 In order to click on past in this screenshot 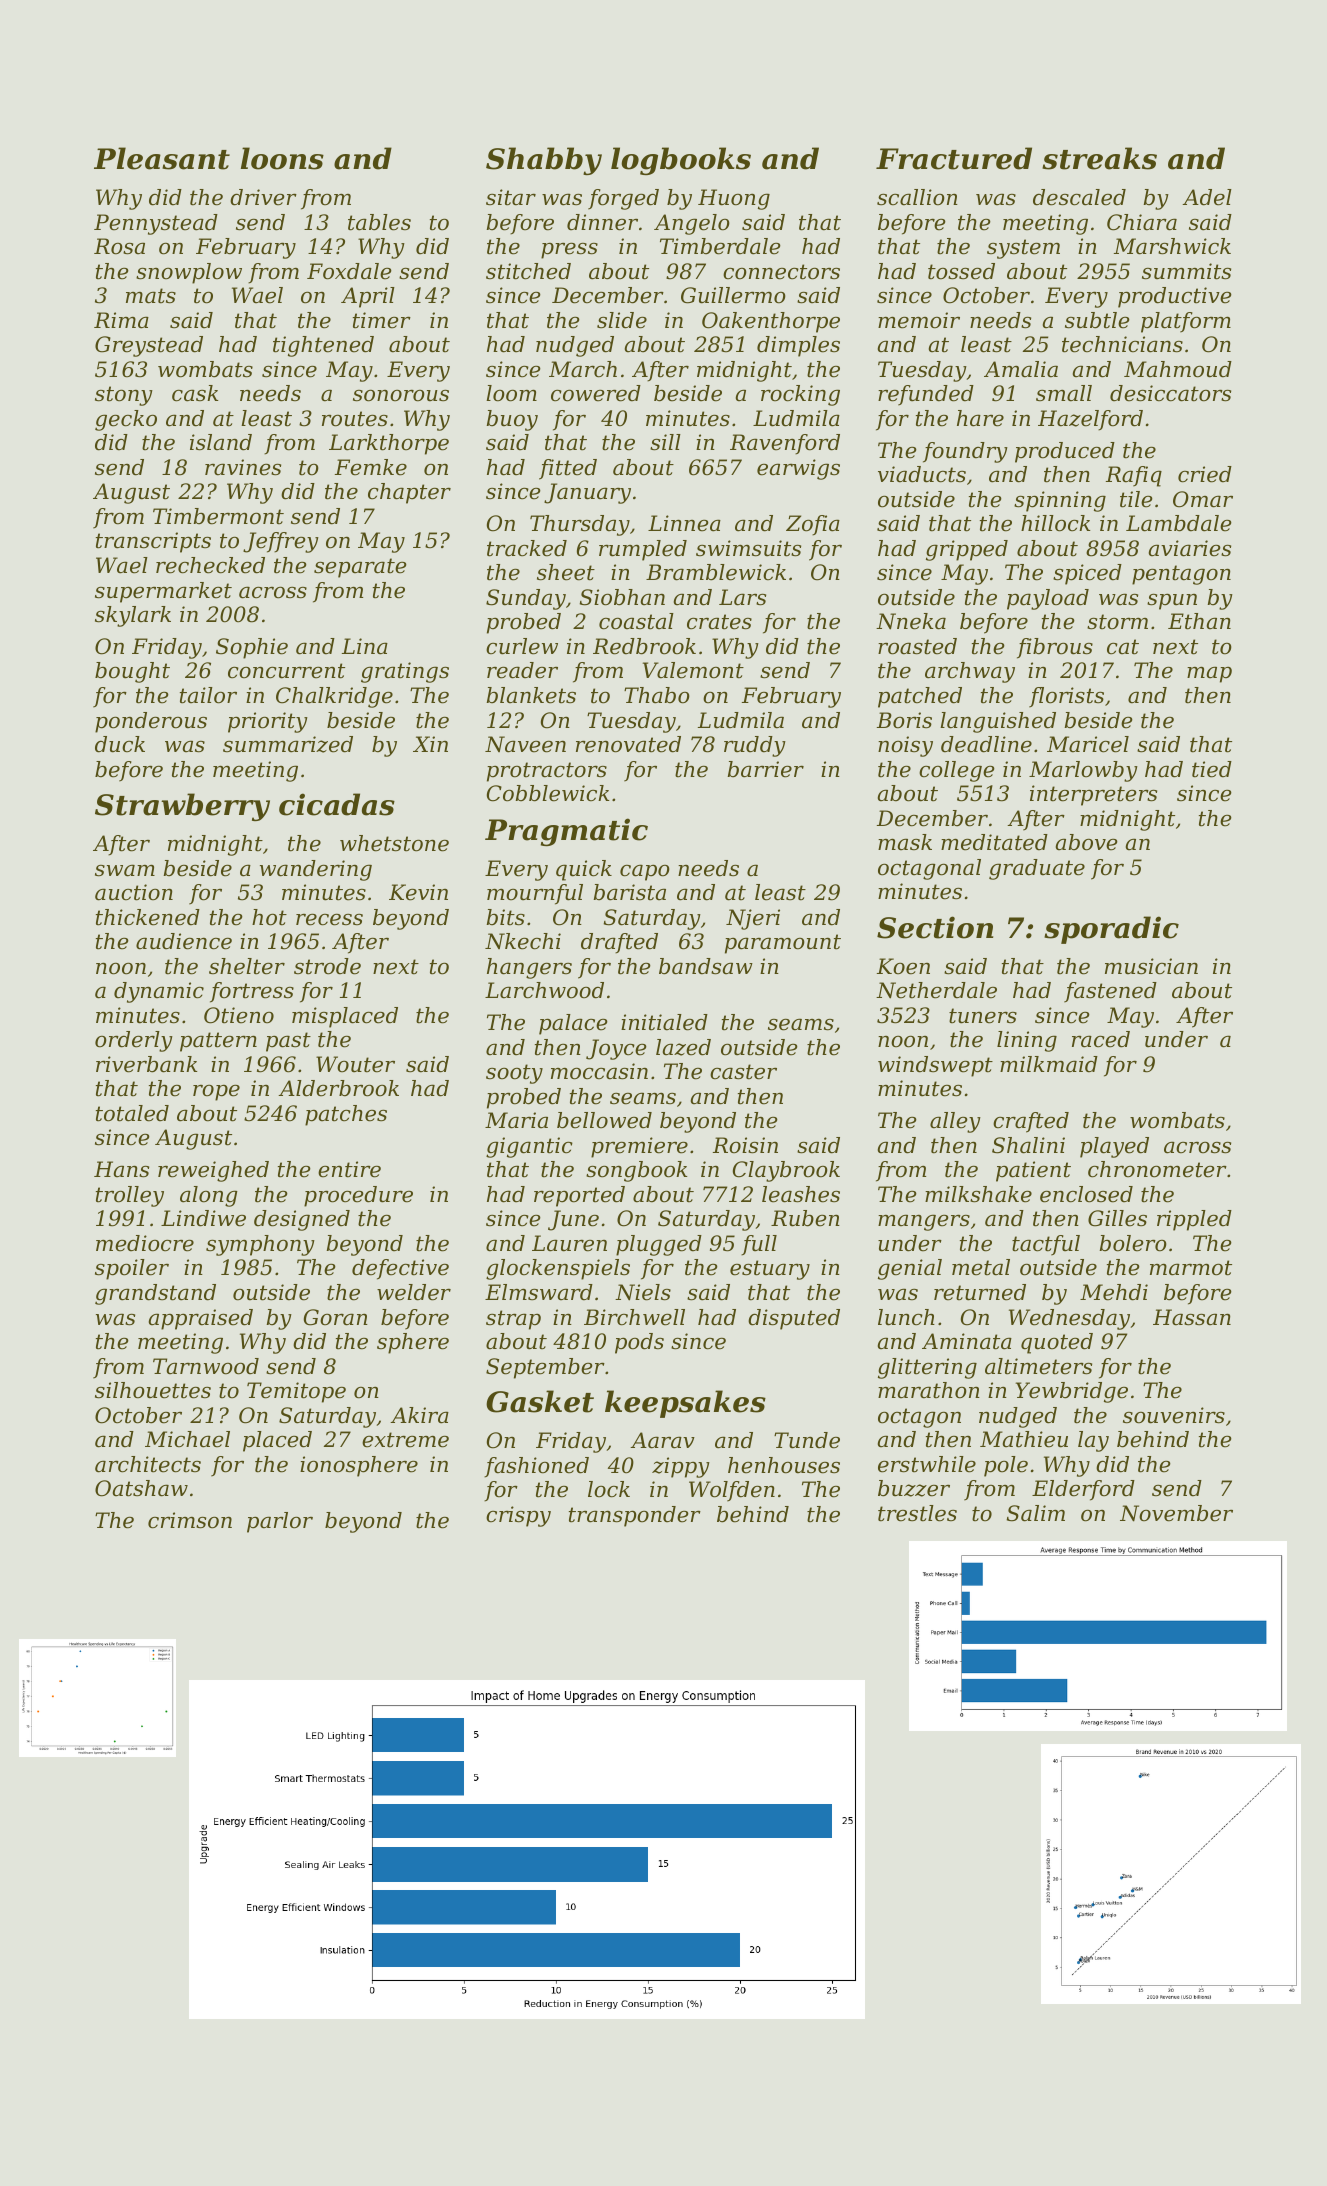, I will do `click(288, 1042)`.
